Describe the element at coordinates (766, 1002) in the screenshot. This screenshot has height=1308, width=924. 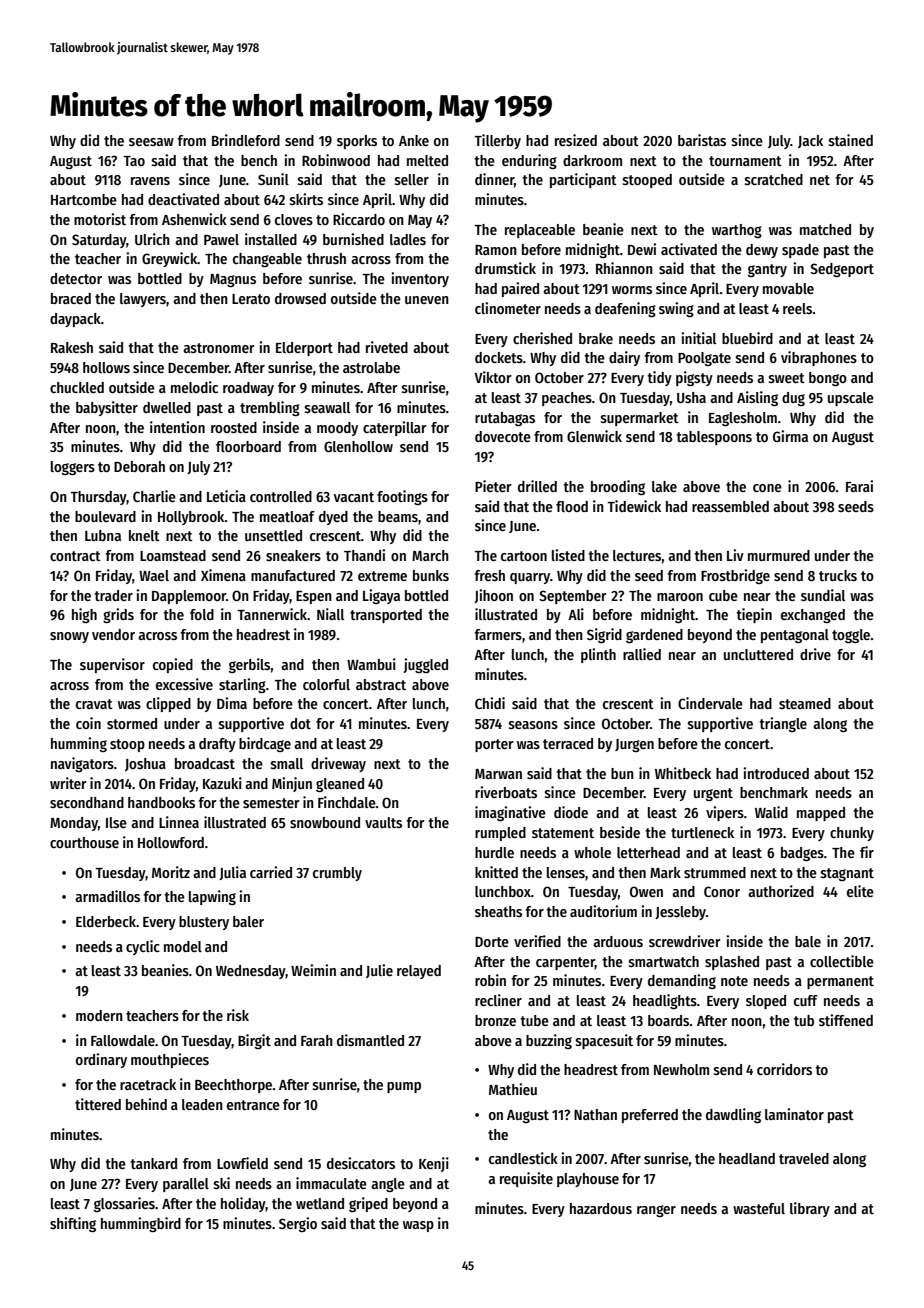
I see `sloped` at that location.
